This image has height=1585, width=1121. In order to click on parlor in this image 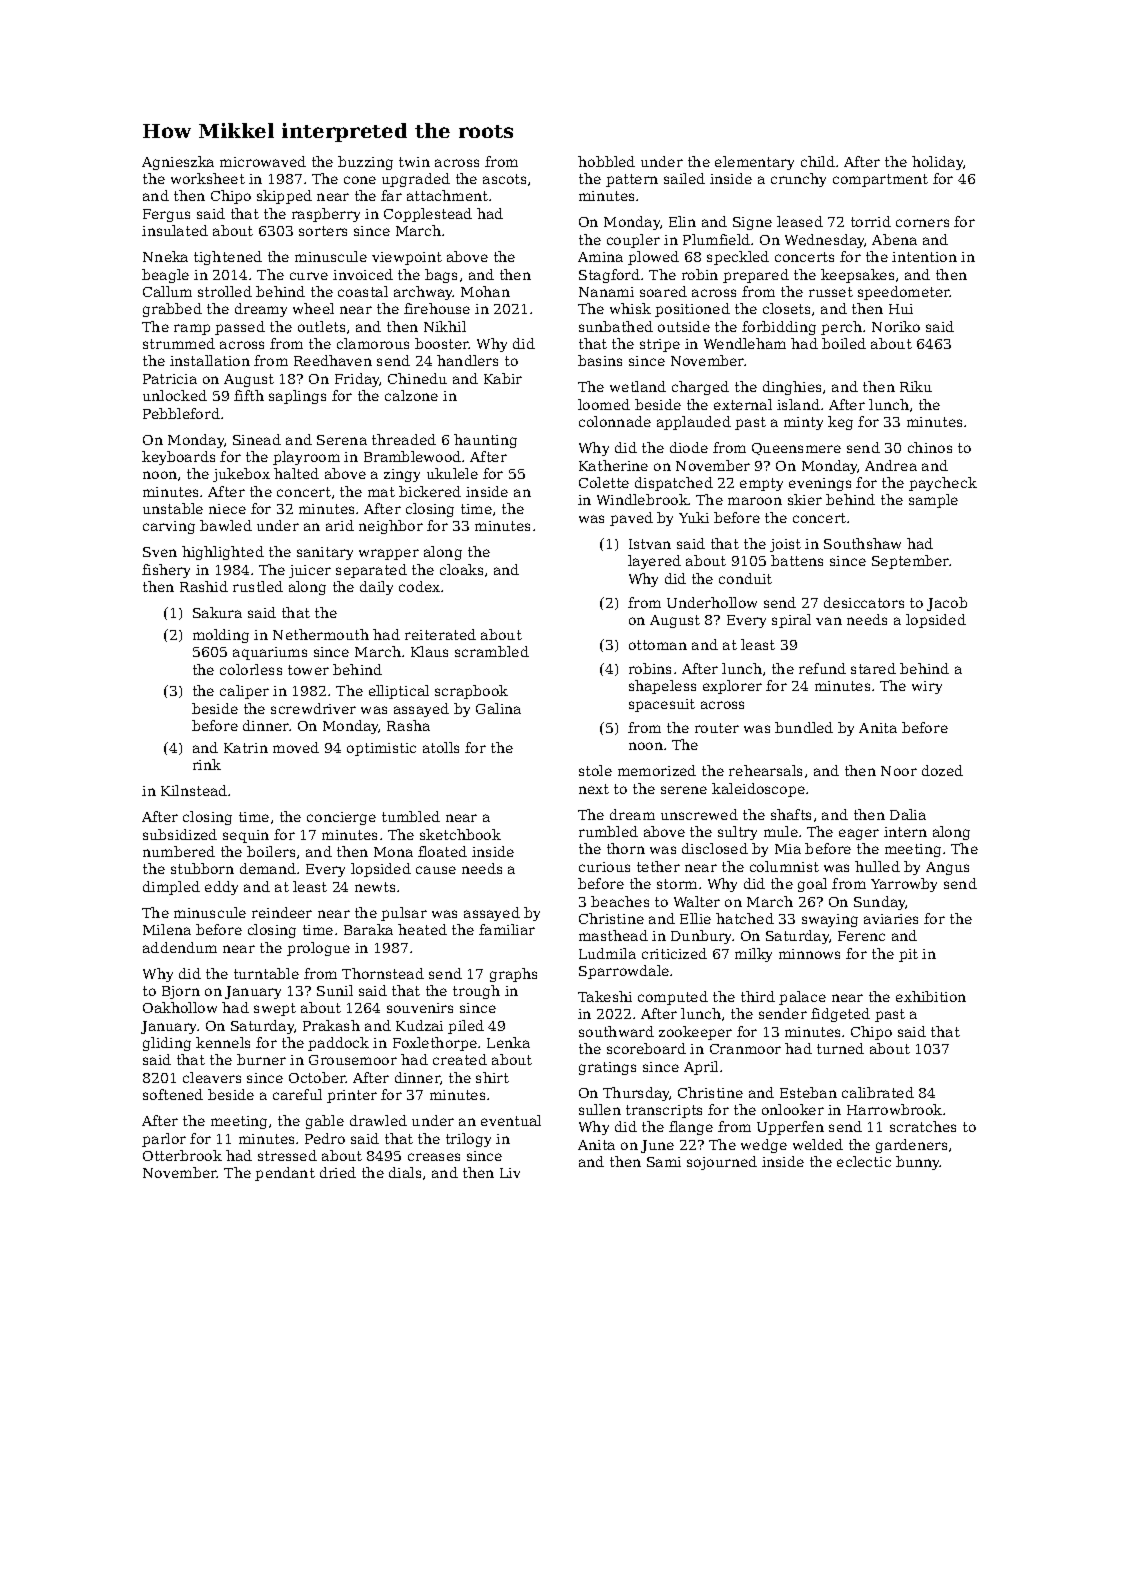, I will do `click(164, 1140)`.
